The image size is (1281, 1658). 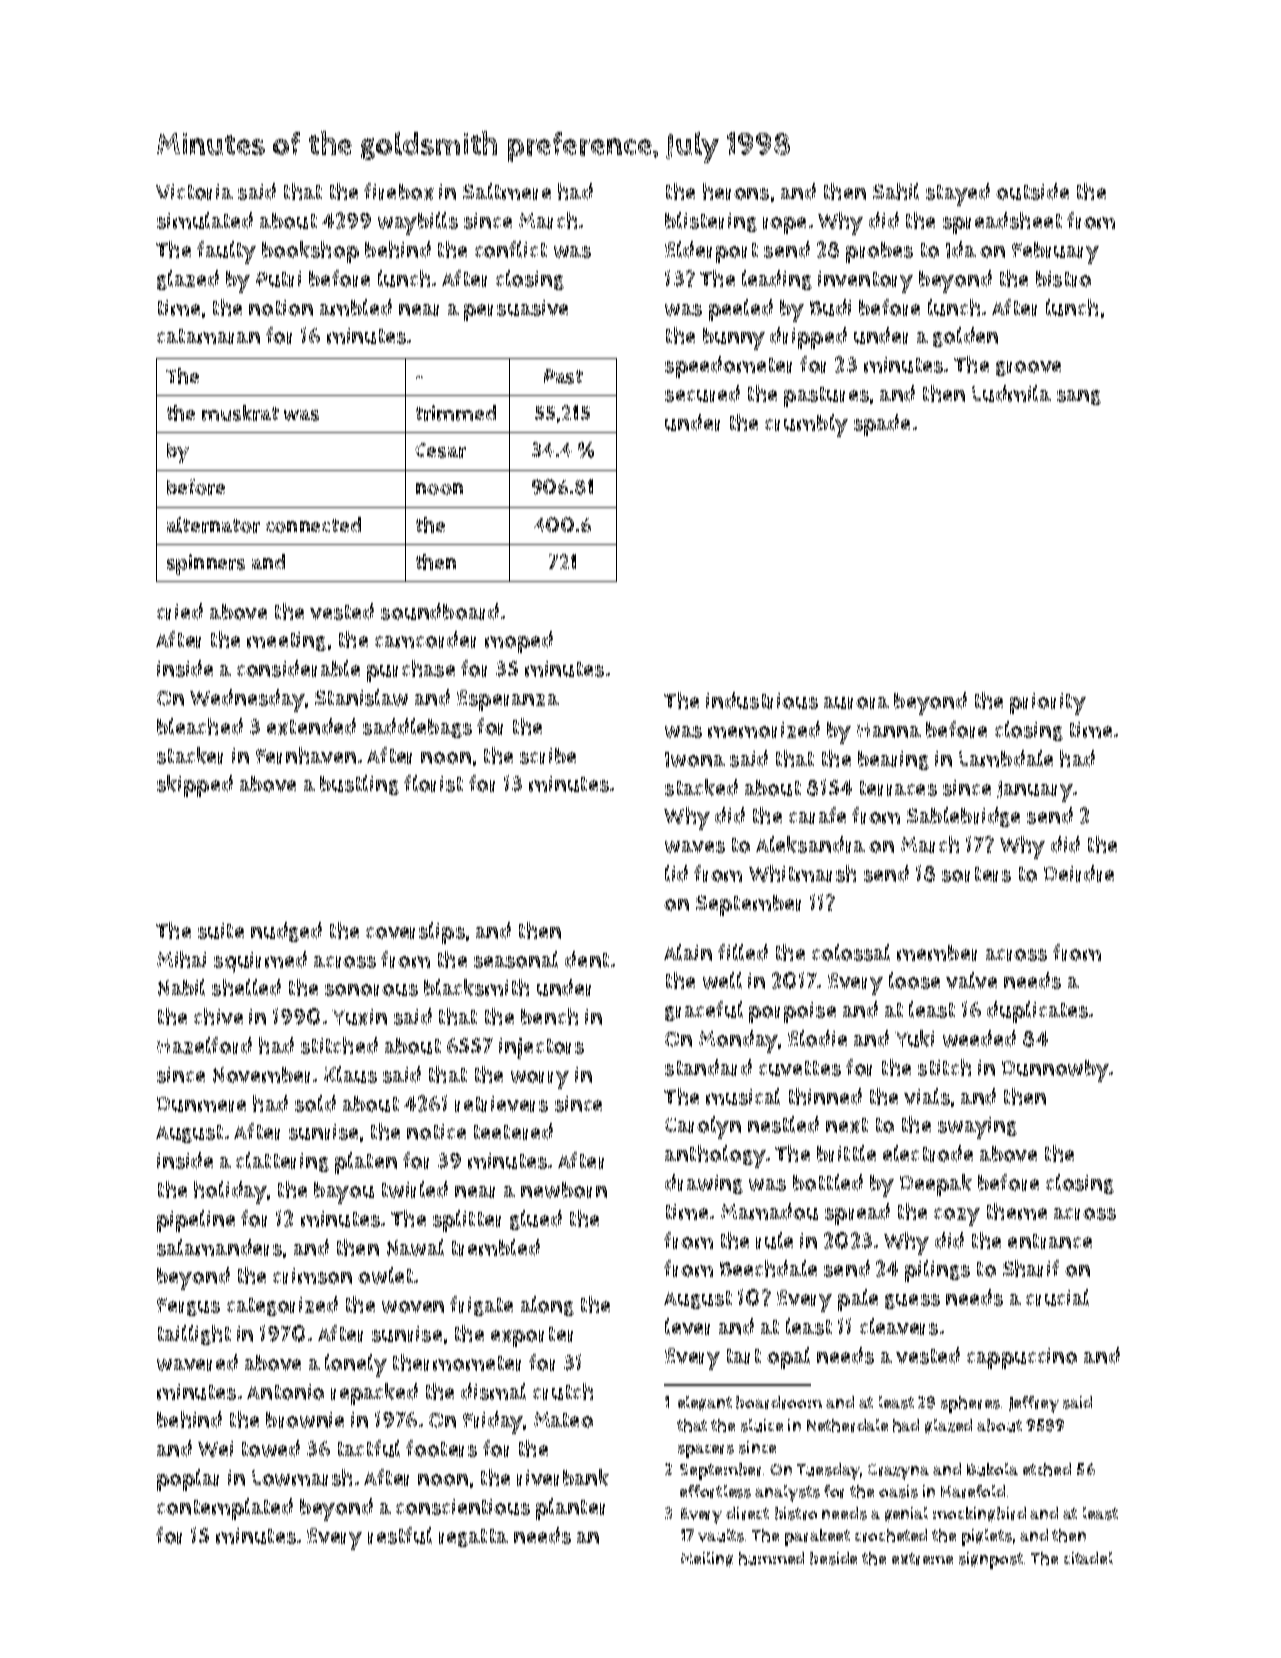 I want to click on Fernhaven, so click(x=306, y=755).
